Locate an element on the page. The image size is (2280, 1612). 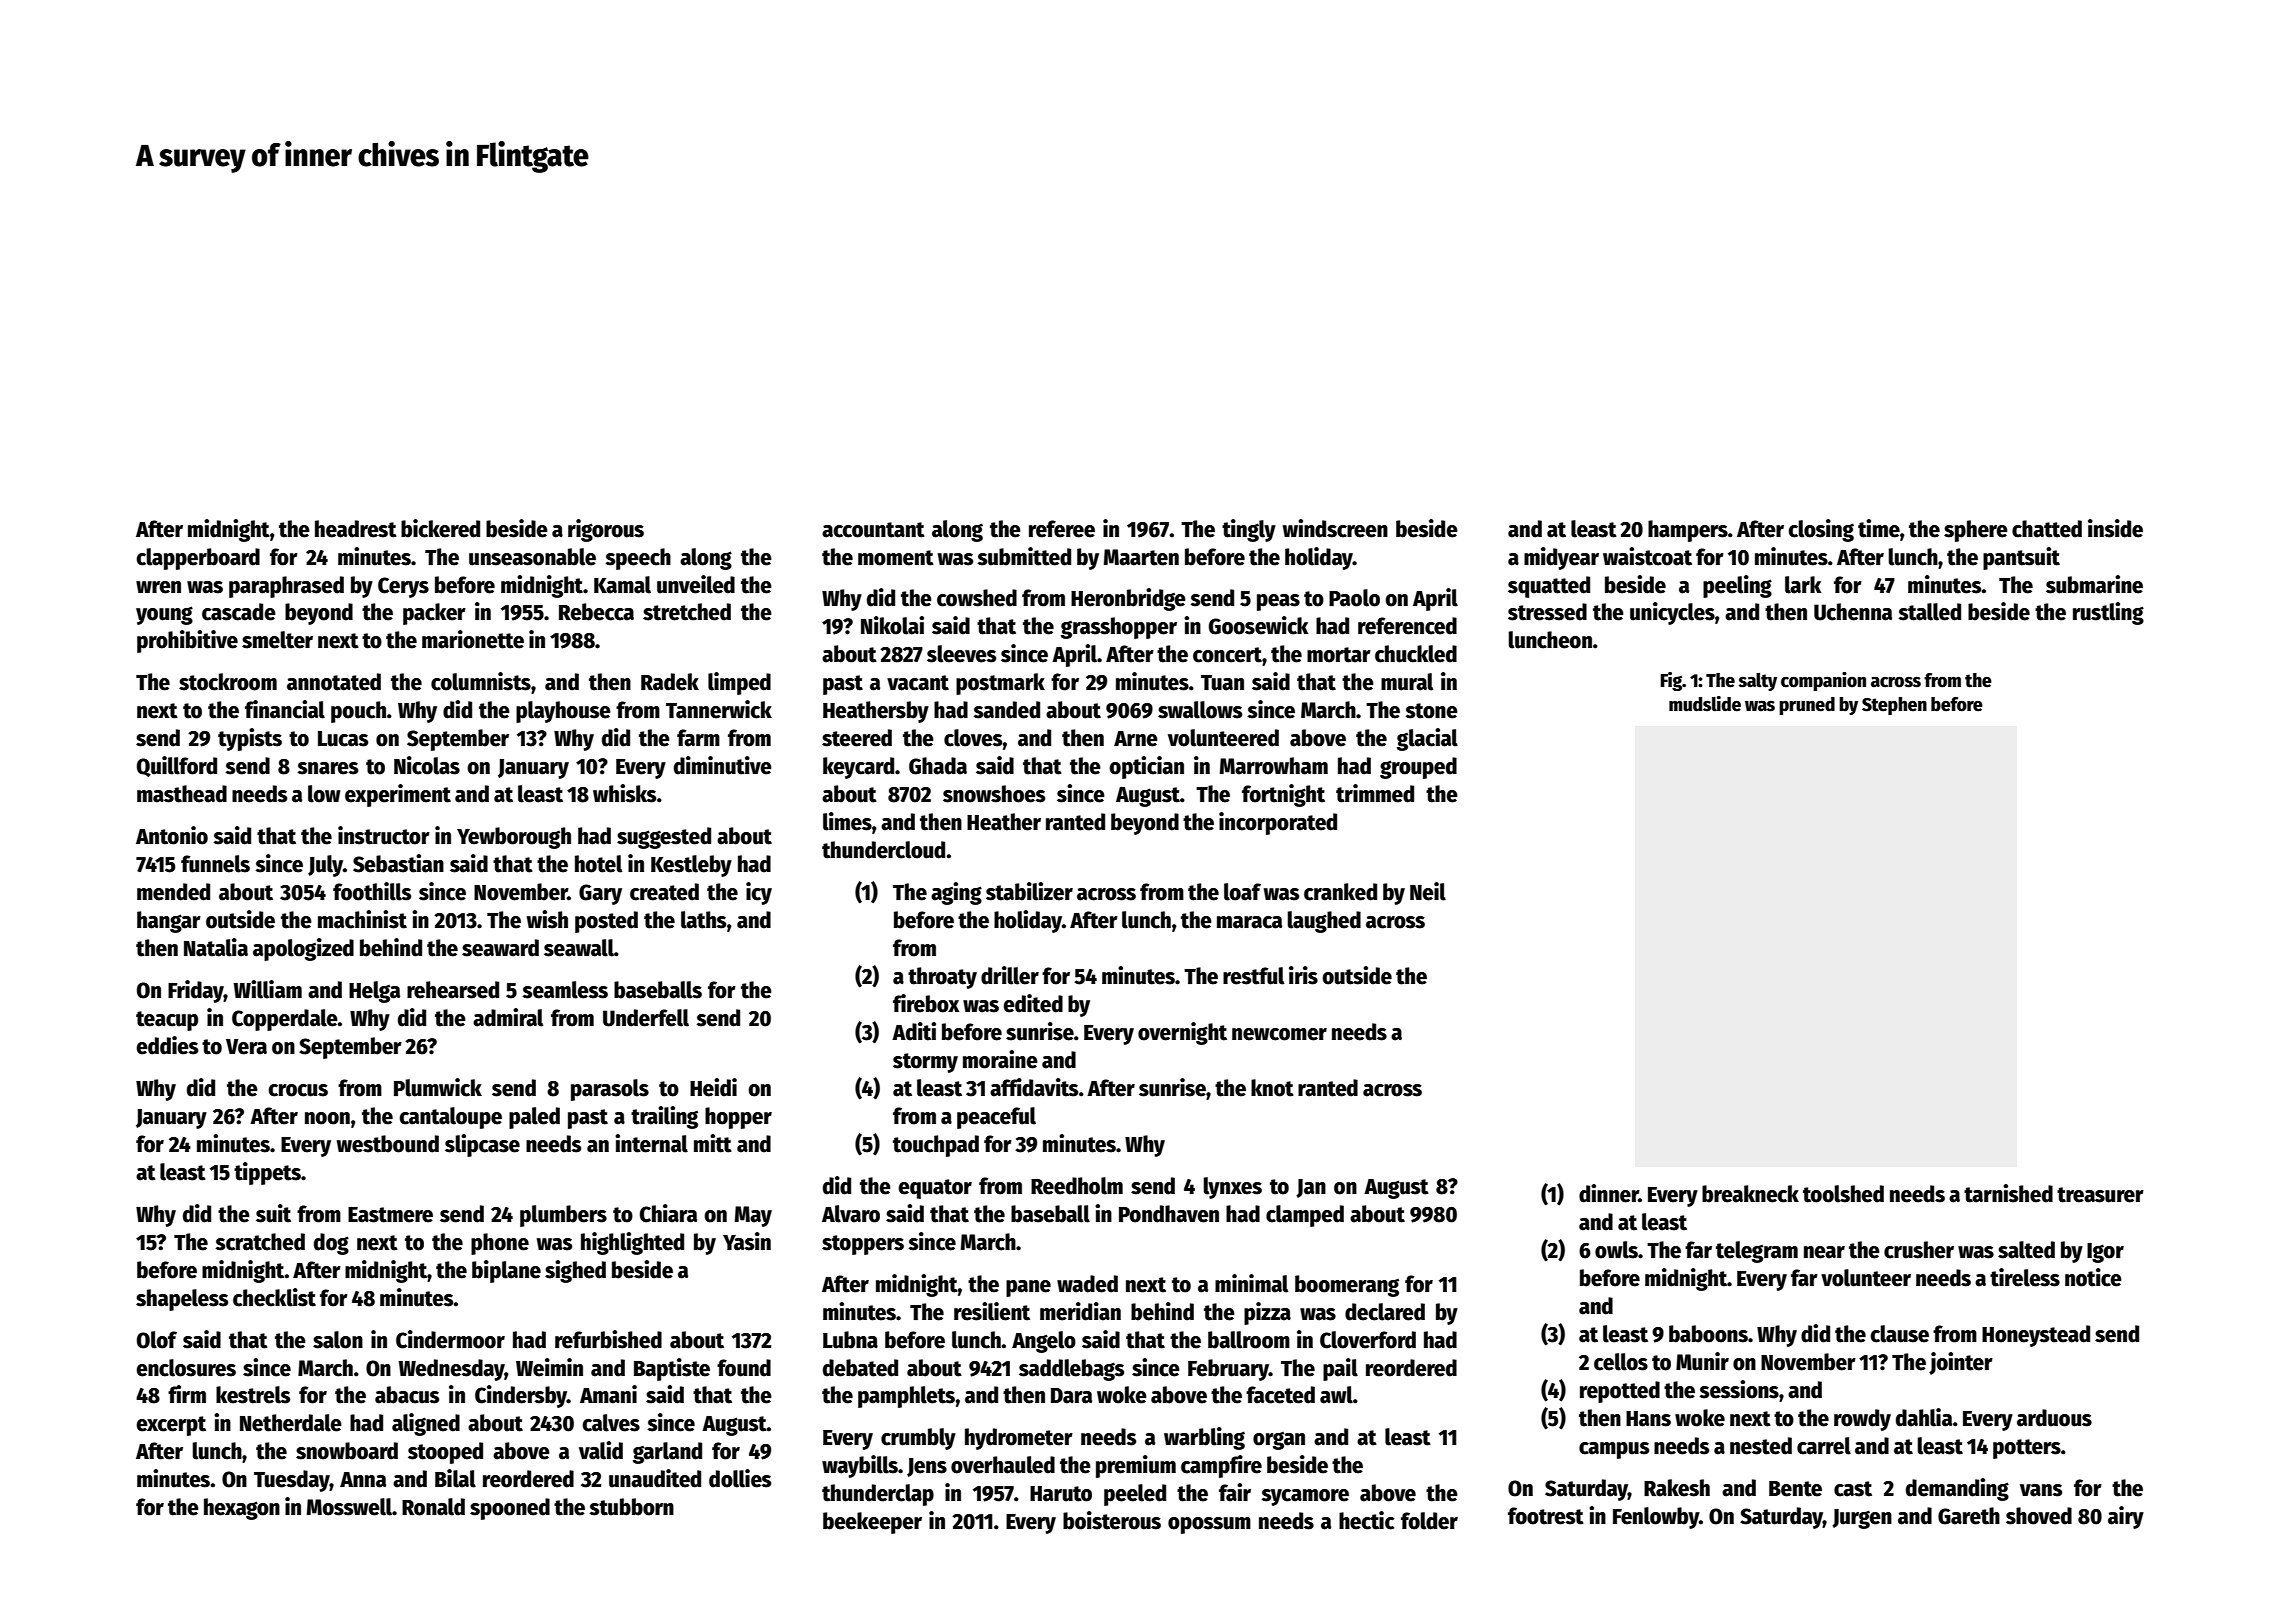
minimal is located at coordinates (1251, 1283).
